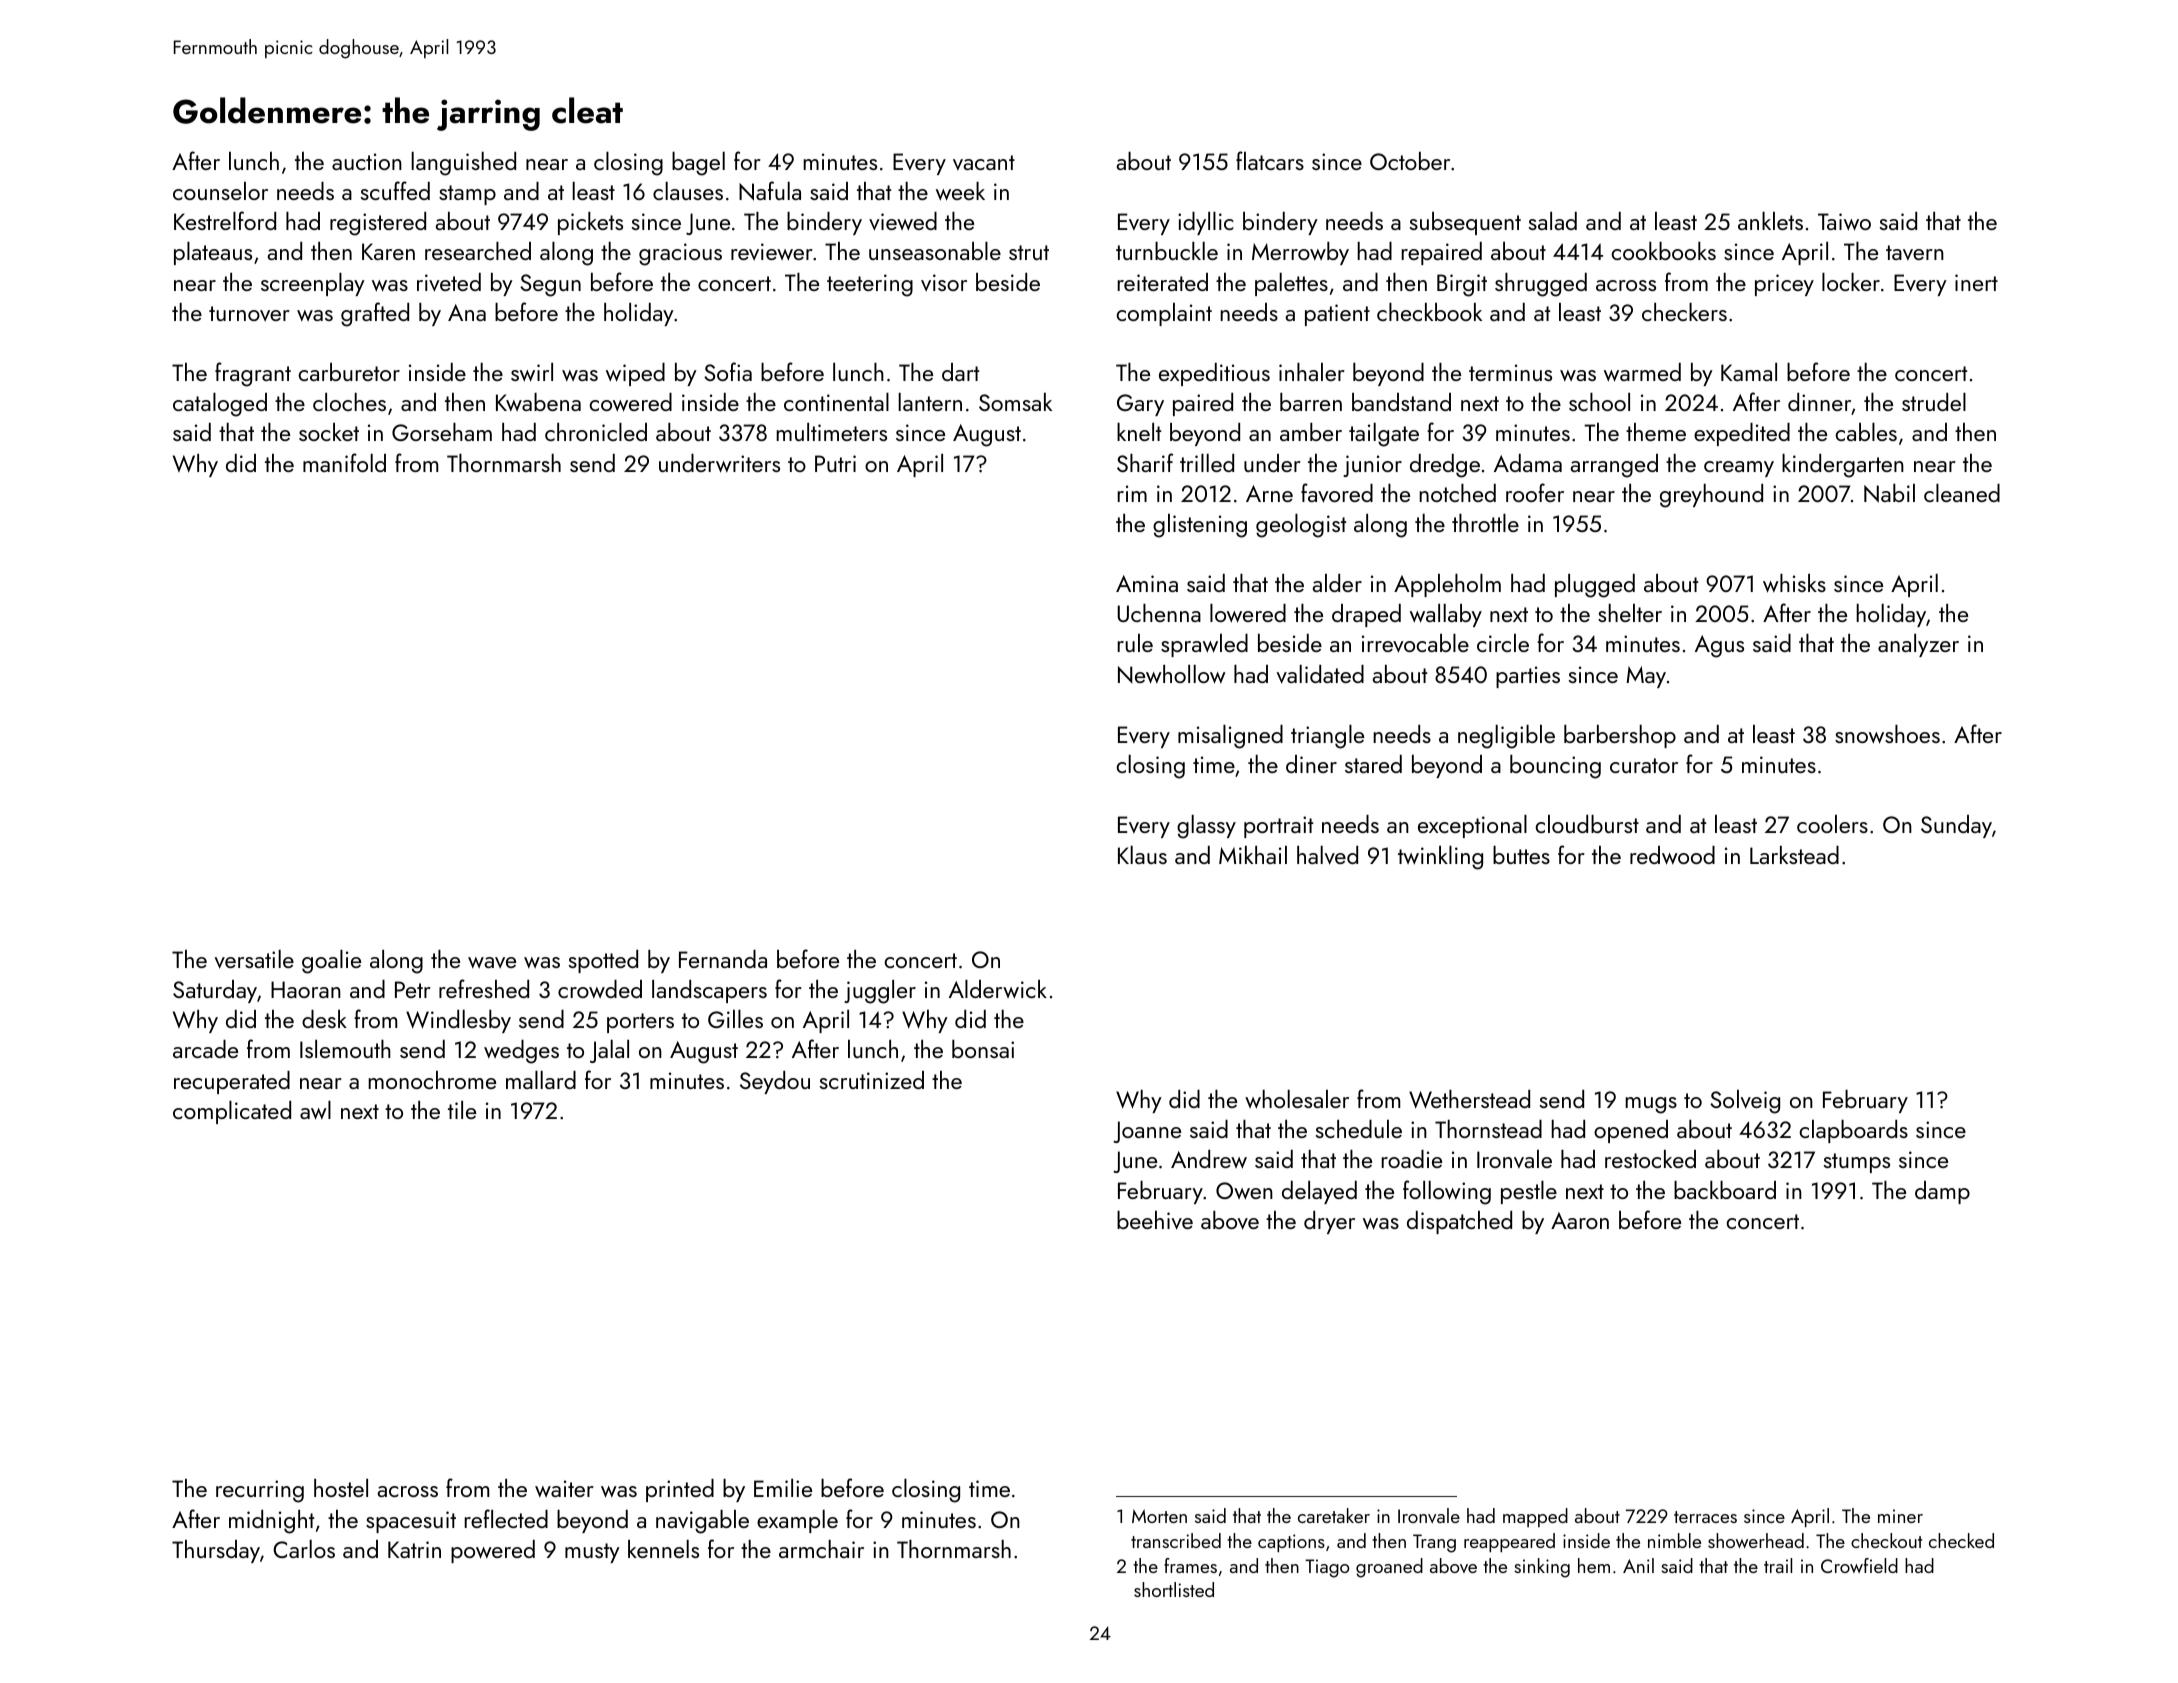  I want to click on flatcars, so click(1270, 160).
